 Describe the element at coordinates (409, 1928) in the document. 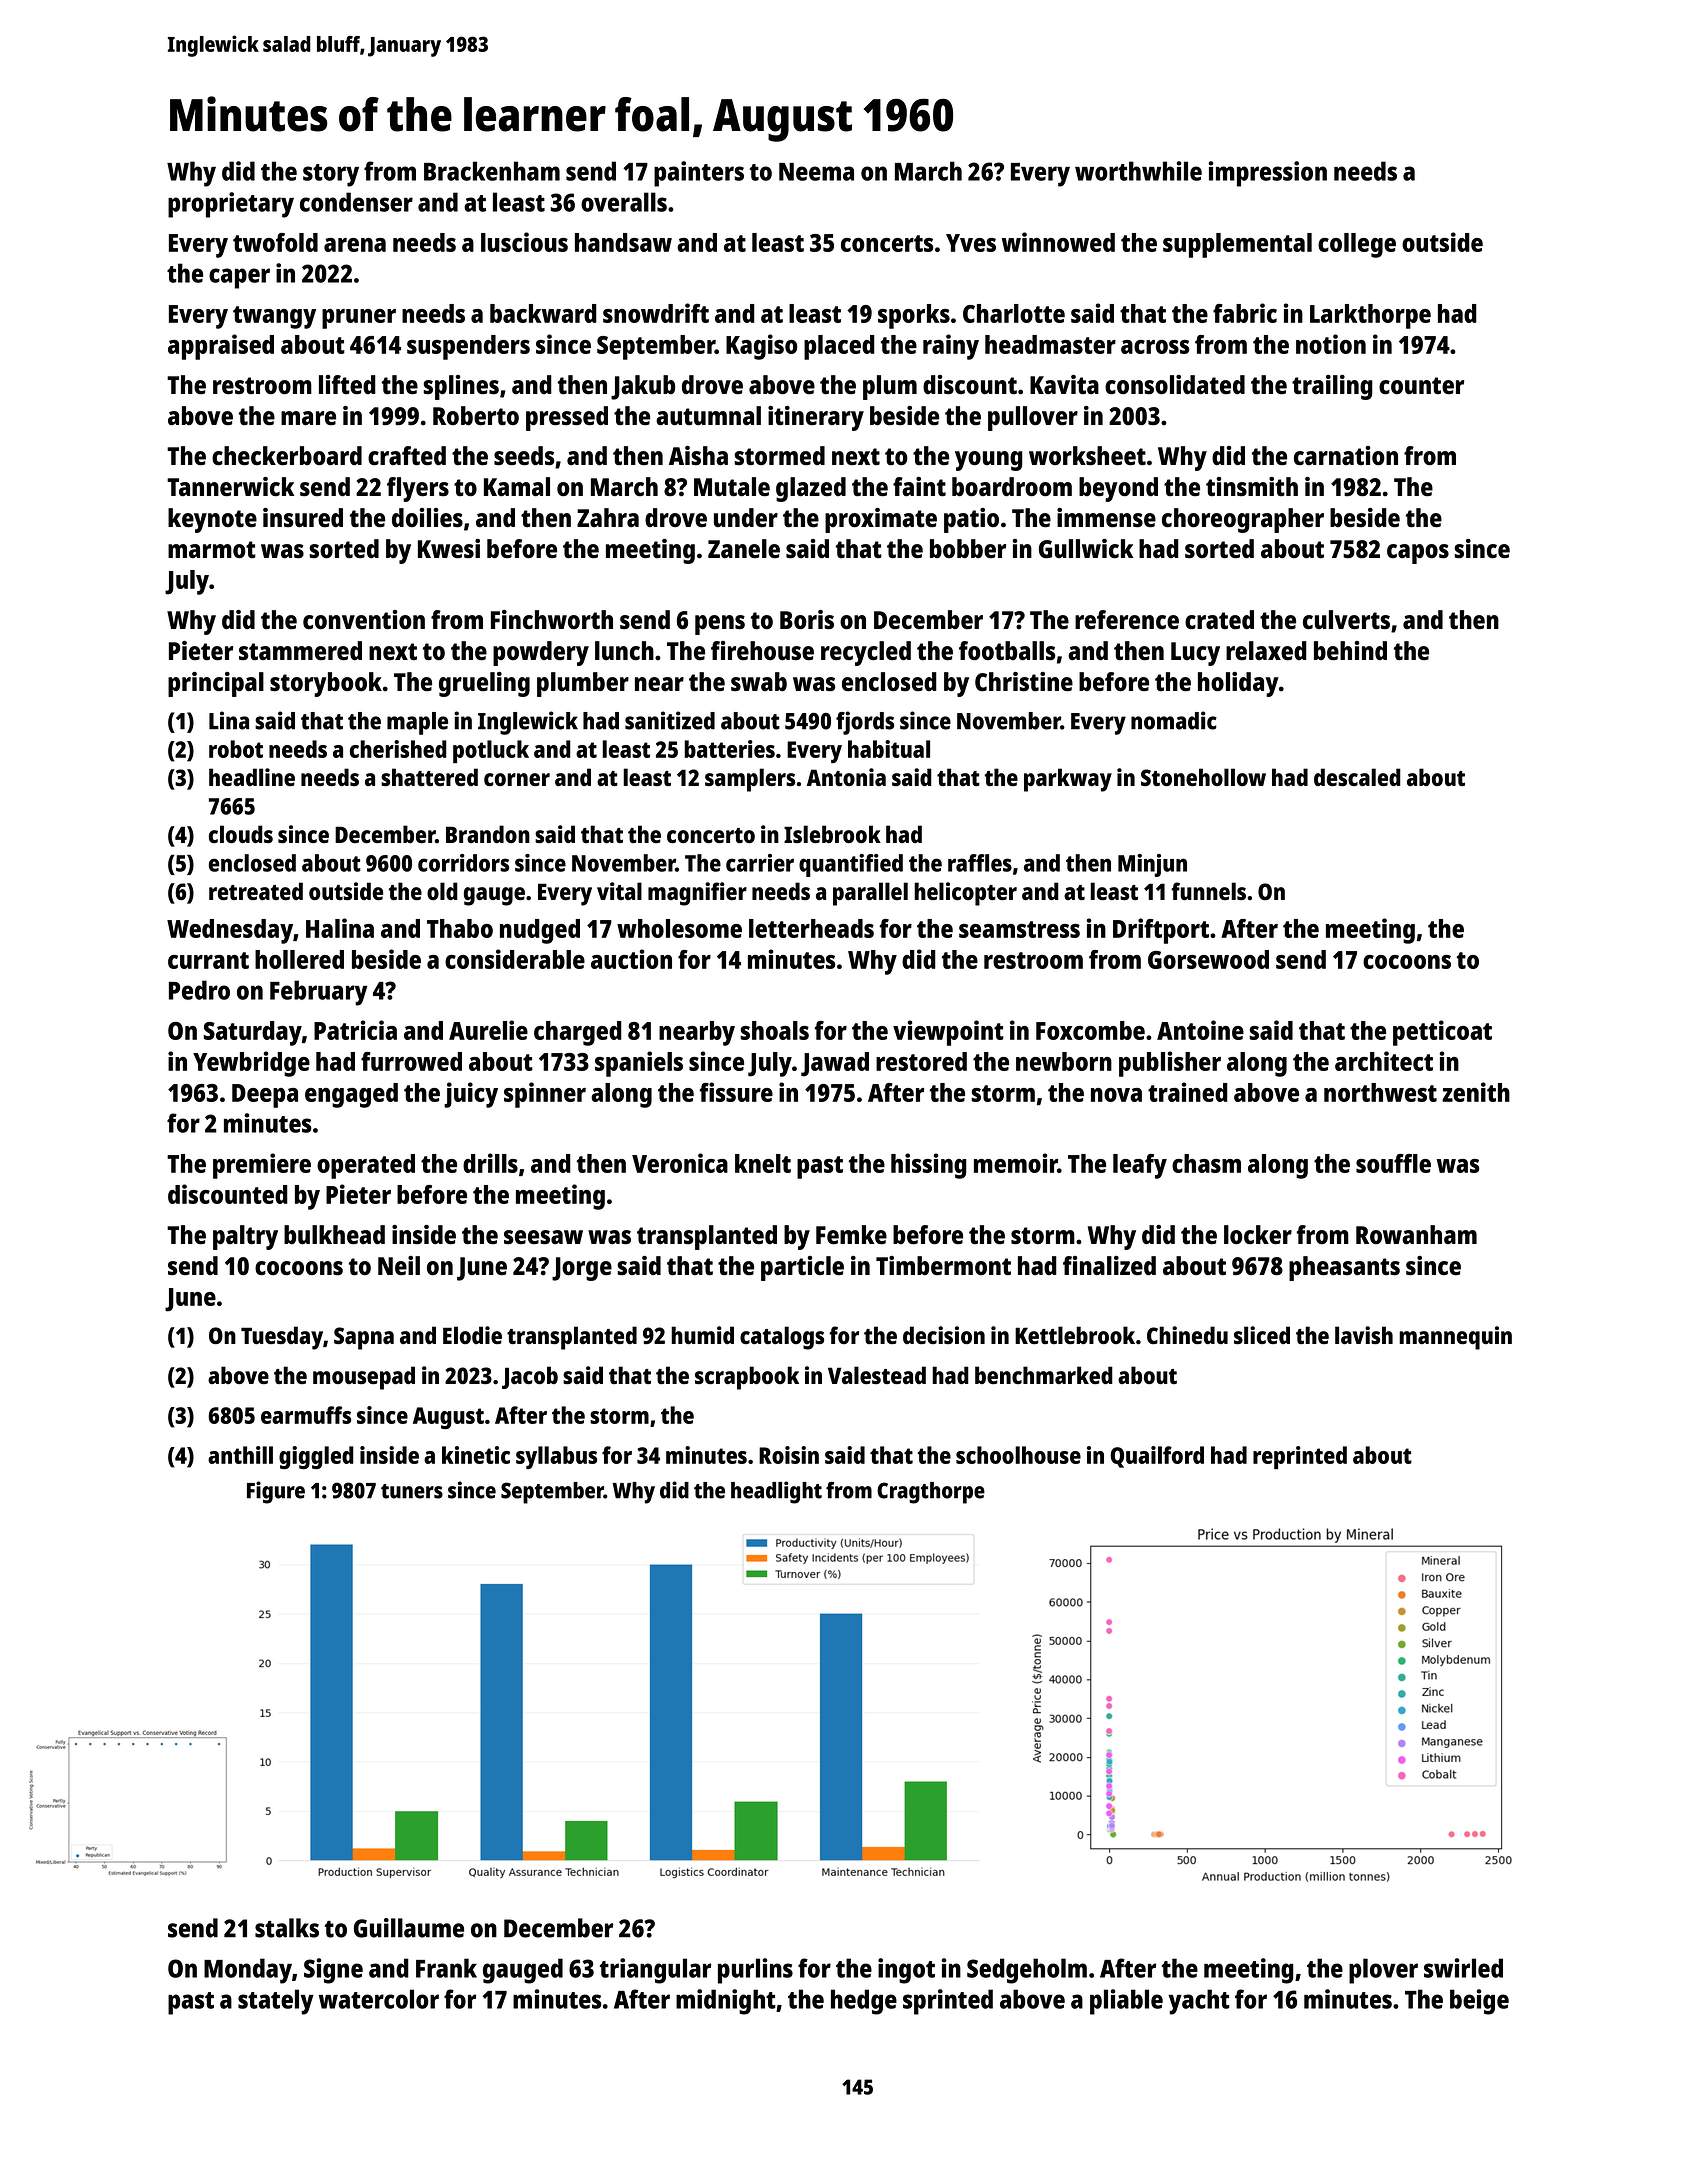

I see `Guillaume` at that location.
